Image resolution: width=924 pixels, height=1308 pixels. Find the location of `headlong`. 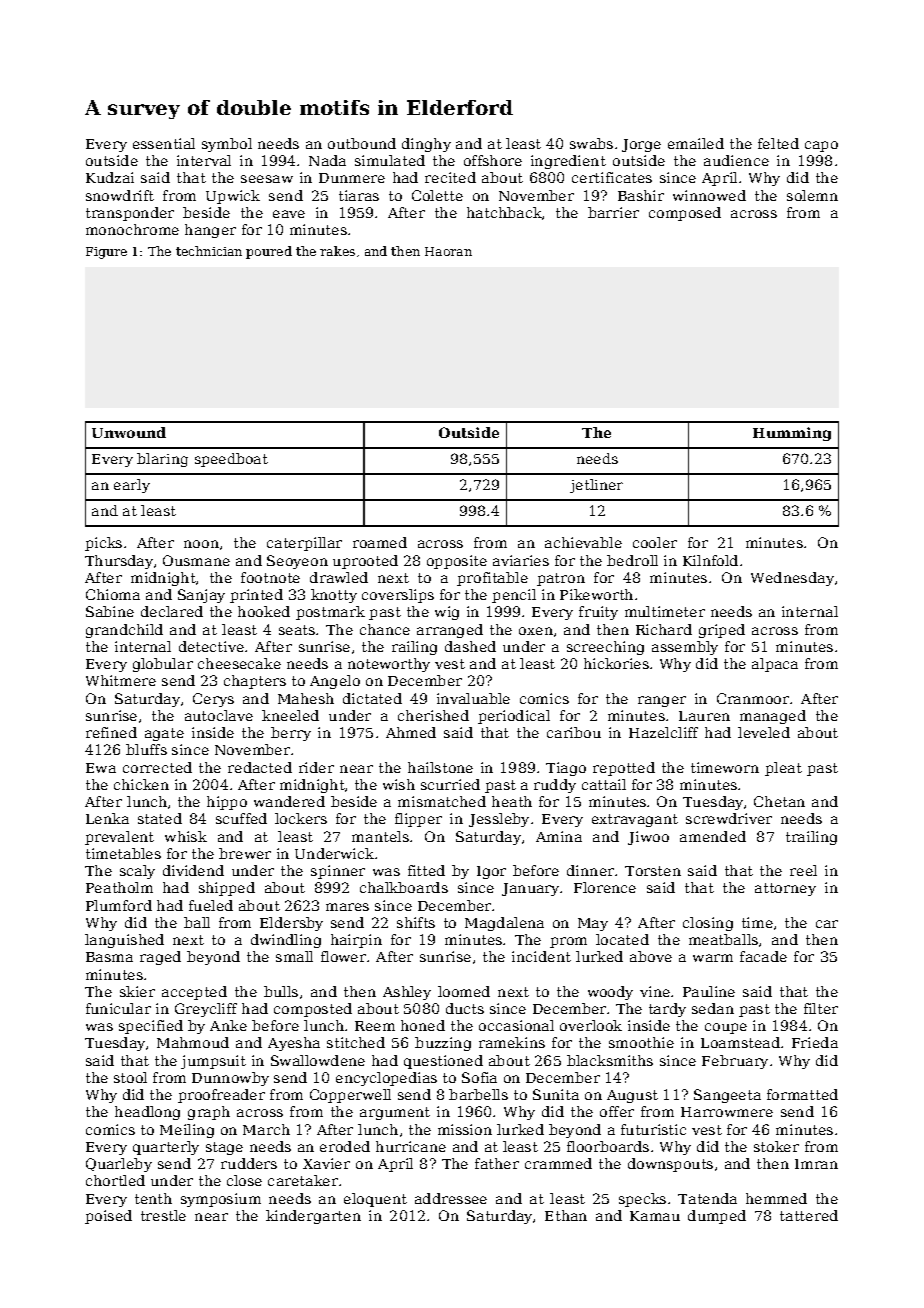

headlong is located at coordinates (147, 1113).
